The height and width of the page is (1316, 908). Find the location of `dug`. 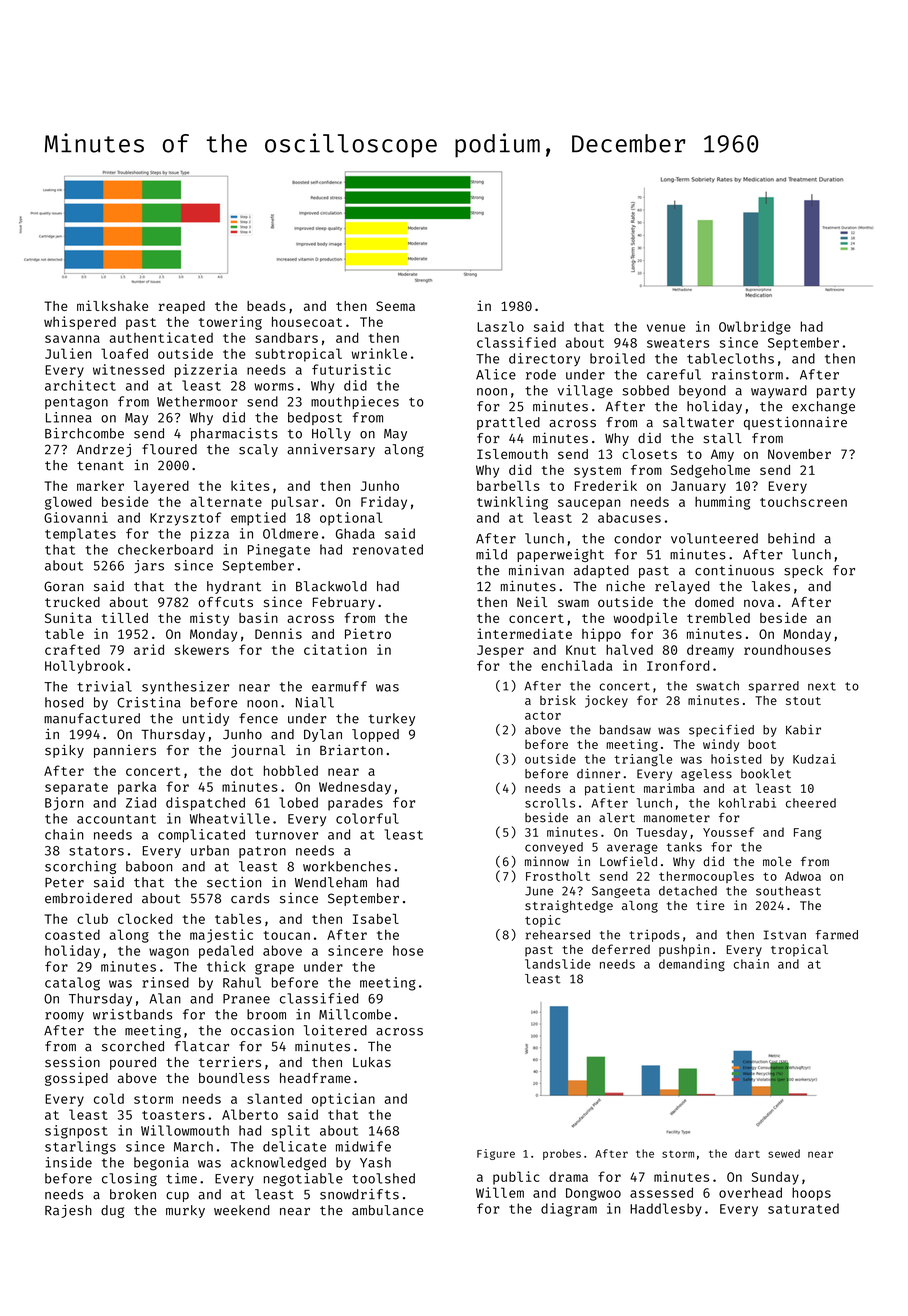

dug is located at coordinates (112, 1211).
